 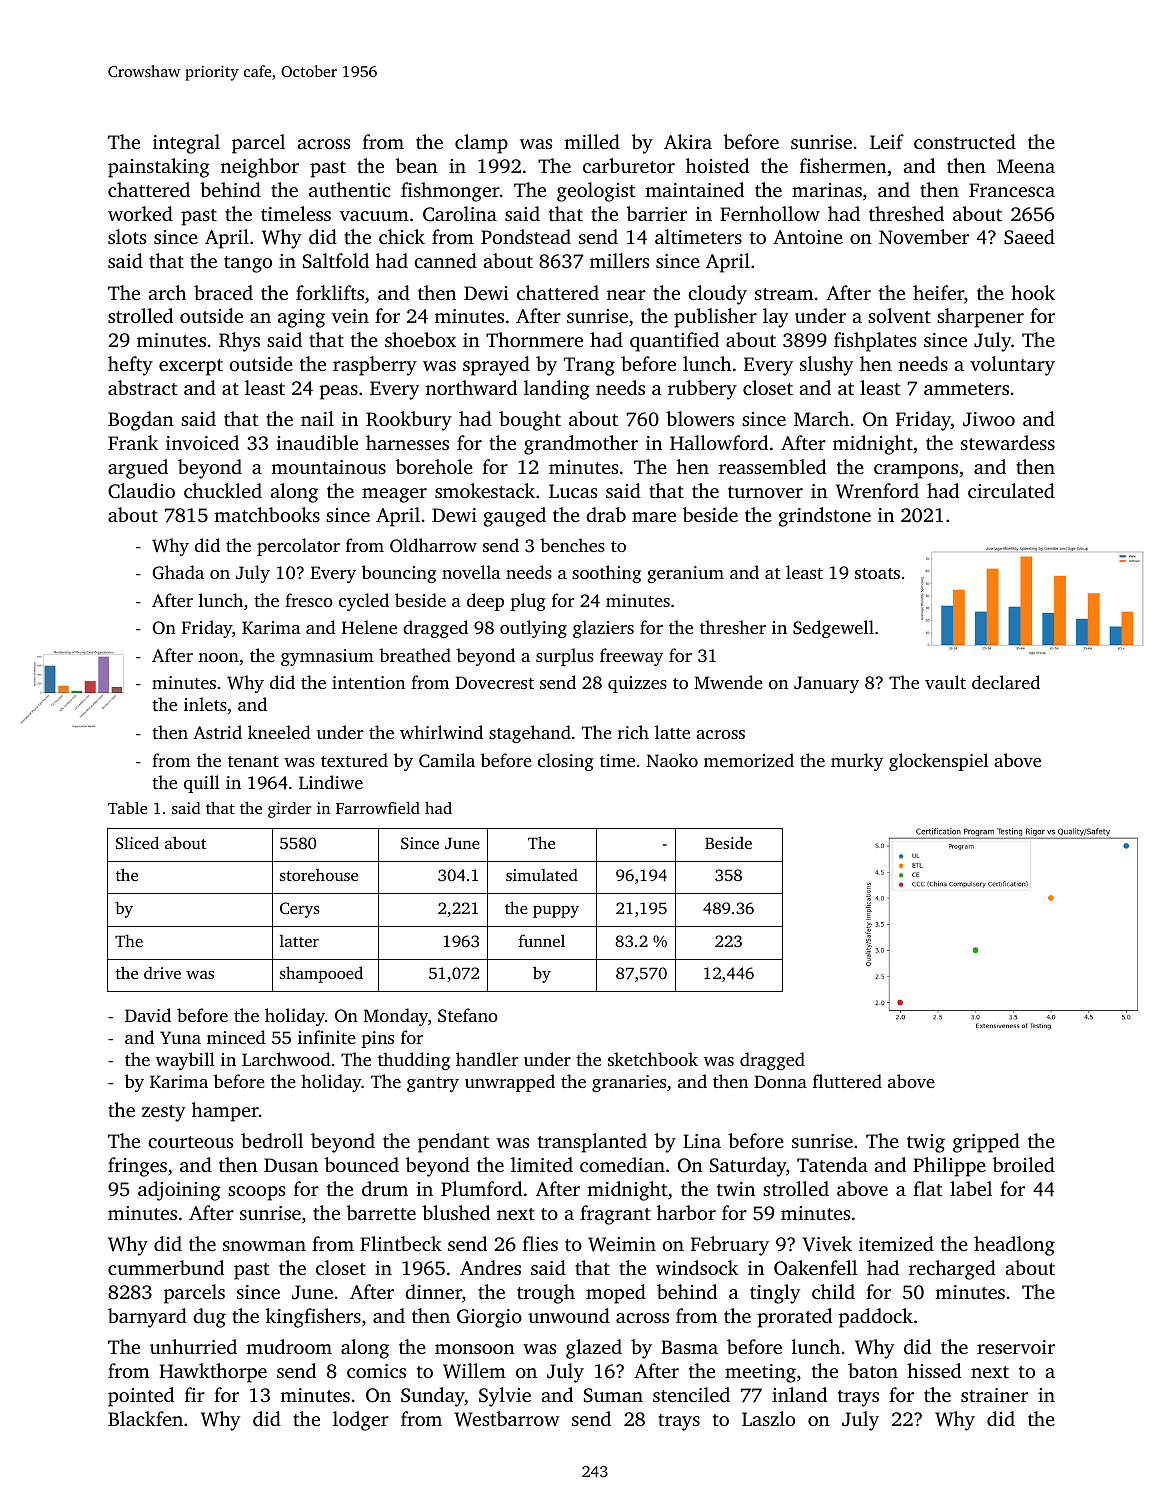 I want to click on bounced, so click(x=362, y=1164).
